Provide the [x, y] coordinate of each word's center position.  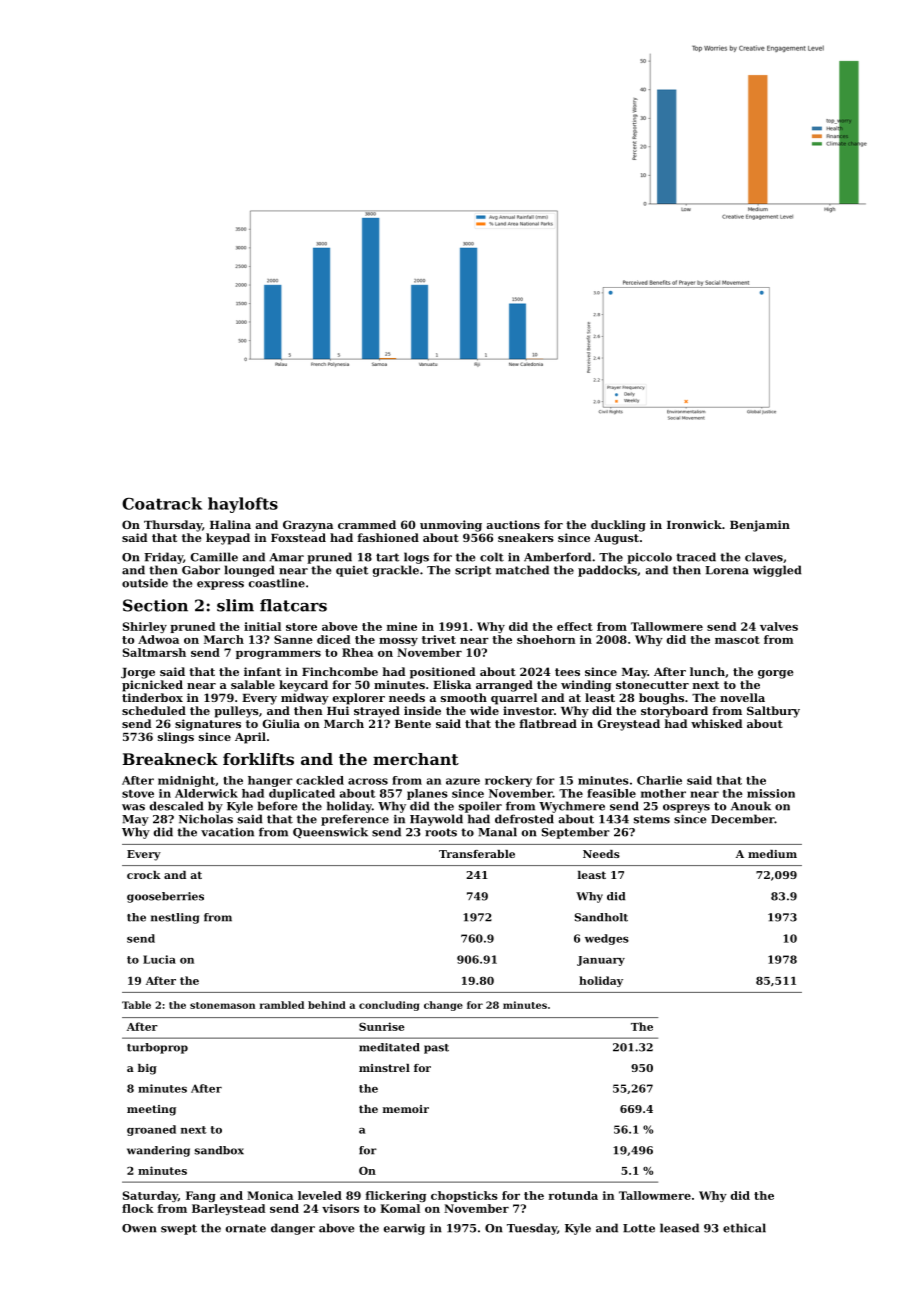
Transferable [477, 854]
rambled [282, 1005]
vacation [227, 832]
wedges [607, 939]
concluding [389, 1006]
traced [696, 557]
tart [387, 557]
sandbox [219, 1150]
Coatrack [162, 503]
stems [652, 819]
